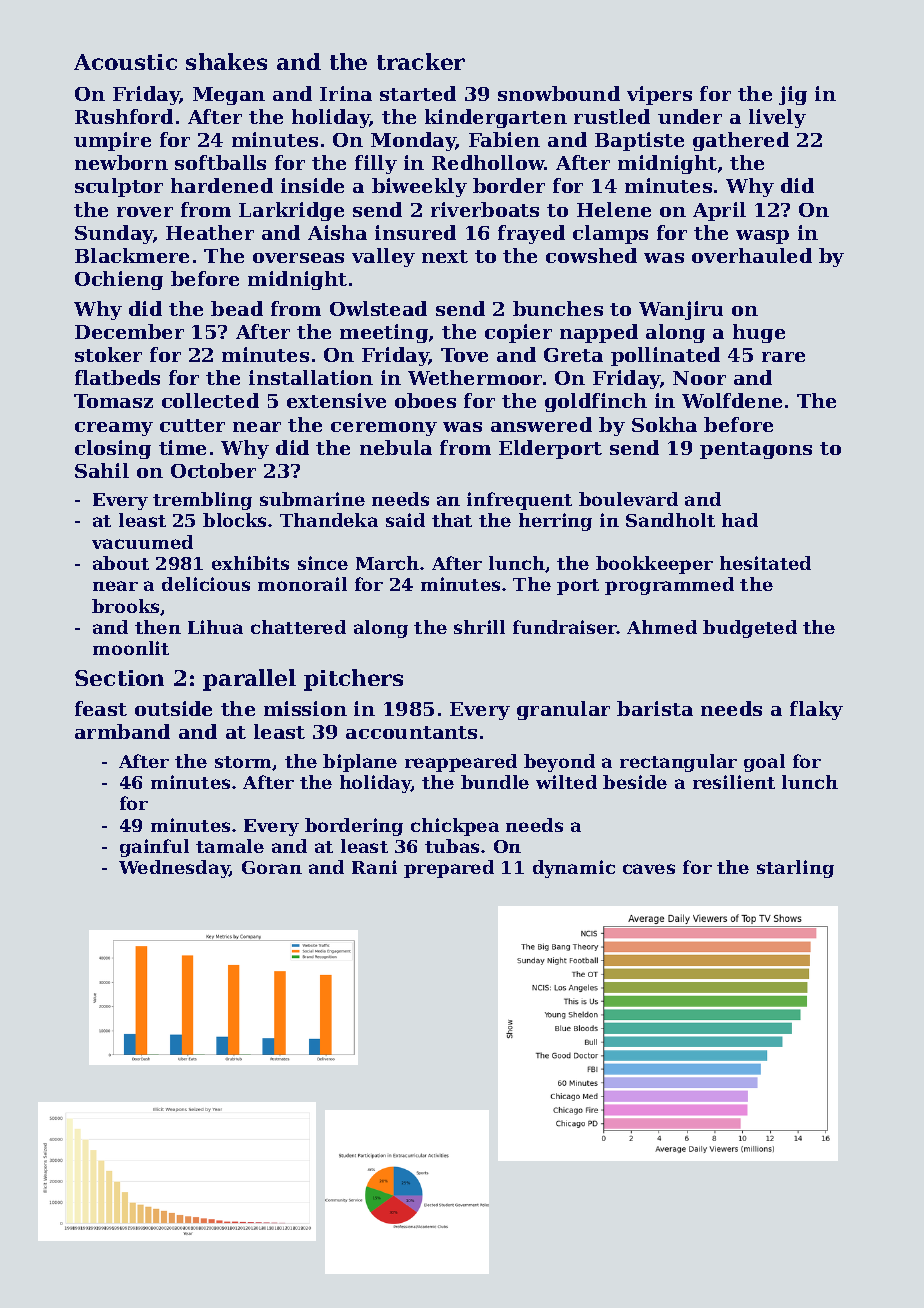 The height and width of the screenshot is (1308, 924). Describe the element at coordinates (125, 62) in the screenshot. I see `Acoustic` at that location.
